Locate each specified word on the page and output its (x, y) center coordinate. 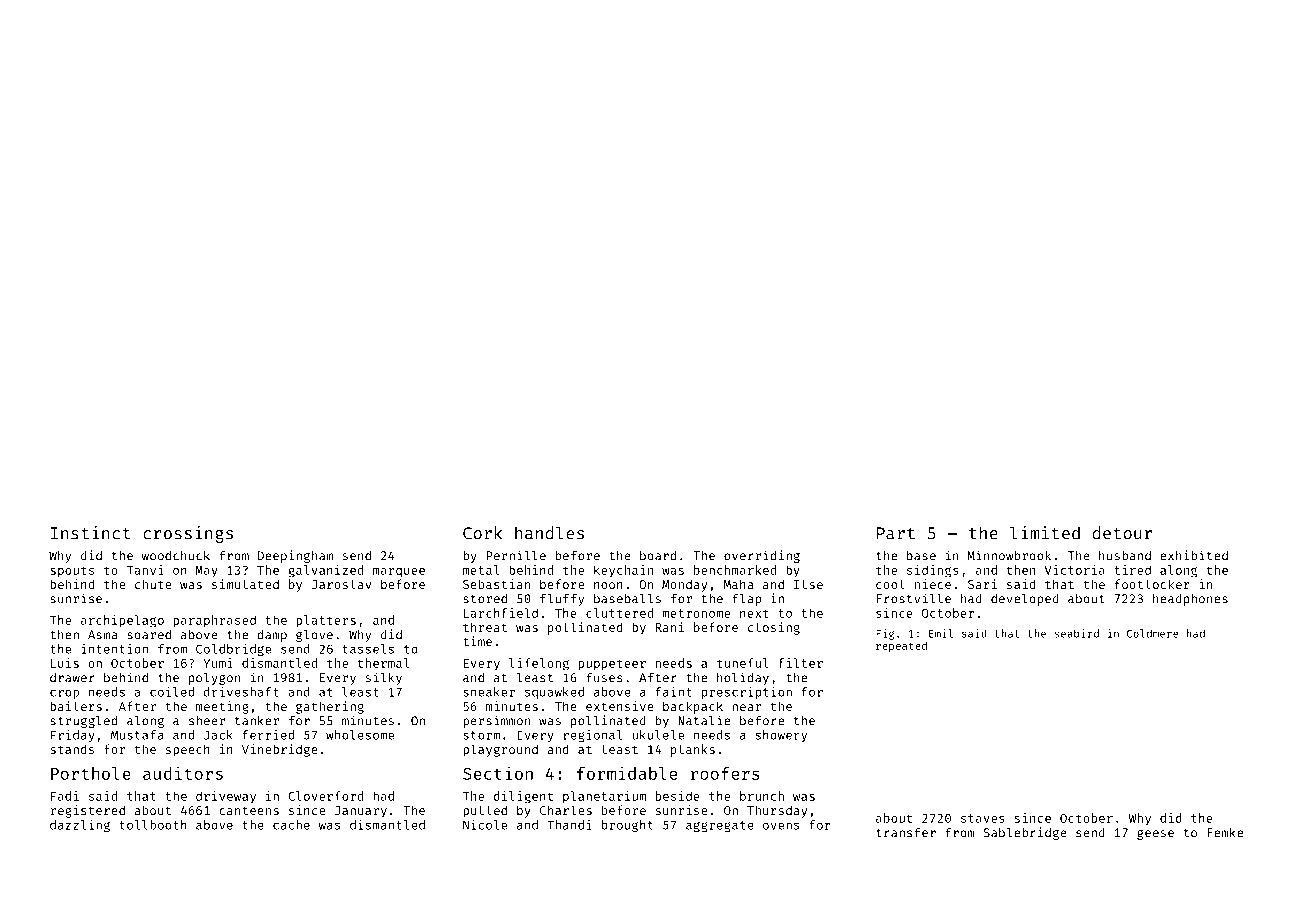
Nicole (485, 824)
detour (1122, 533)
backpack (693, 707)
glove (314, 636)
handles (549, 533)
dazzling (80, 825)
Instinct (90, 533)
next (754, 613)
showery (781, 736)
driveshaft (241, 691)
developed (1025, 600)
